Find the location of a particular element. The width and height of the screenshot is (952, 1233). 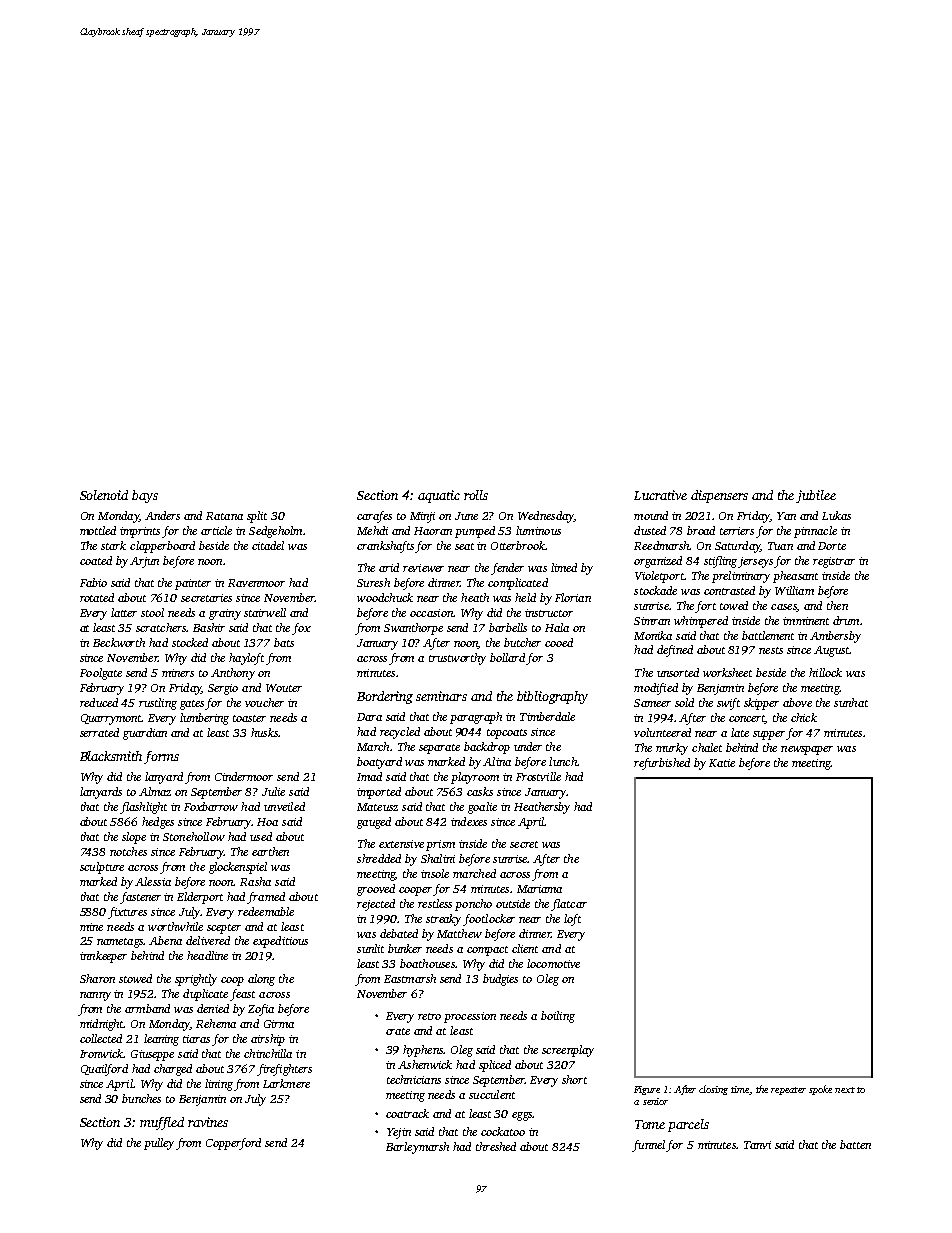

Swanthorpe is located at coordinates (413, 629).
